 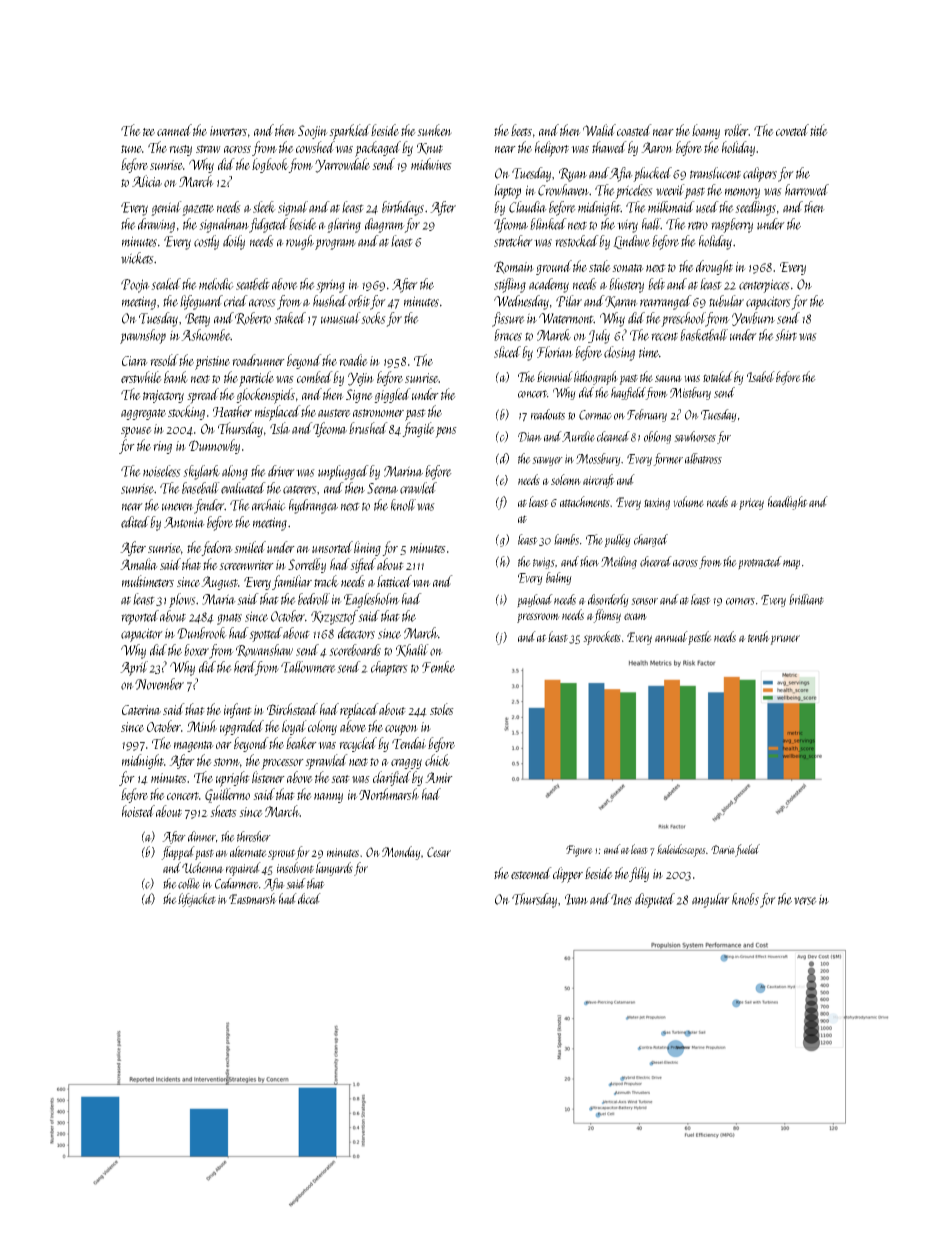 What do you see at coordinates (631, 242) in the image?
I see `Lindiwe` at bounding box center [631, 242].
